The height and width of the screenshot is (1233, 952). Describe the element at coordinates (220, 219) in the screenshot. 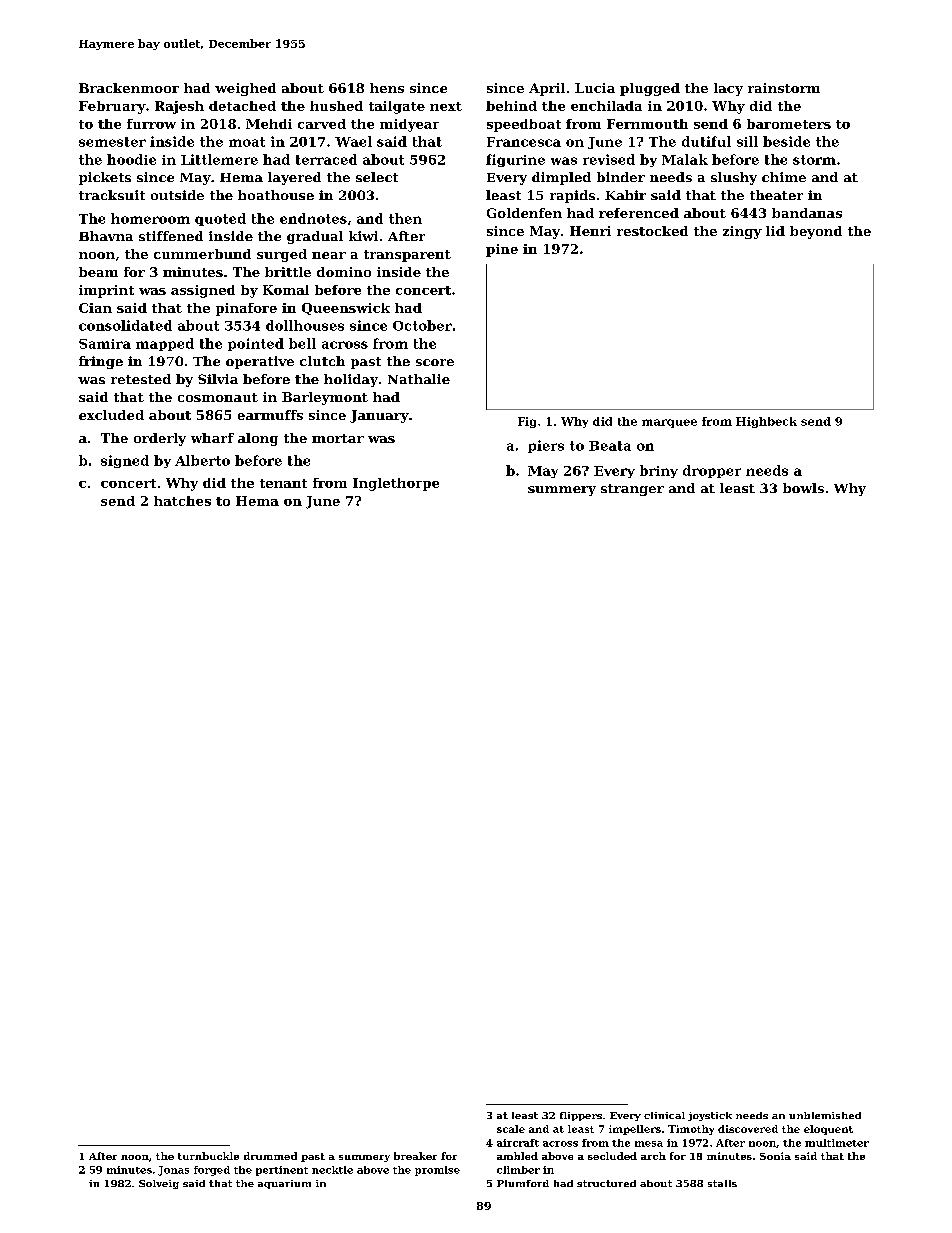

I see `quoted` at that location.
